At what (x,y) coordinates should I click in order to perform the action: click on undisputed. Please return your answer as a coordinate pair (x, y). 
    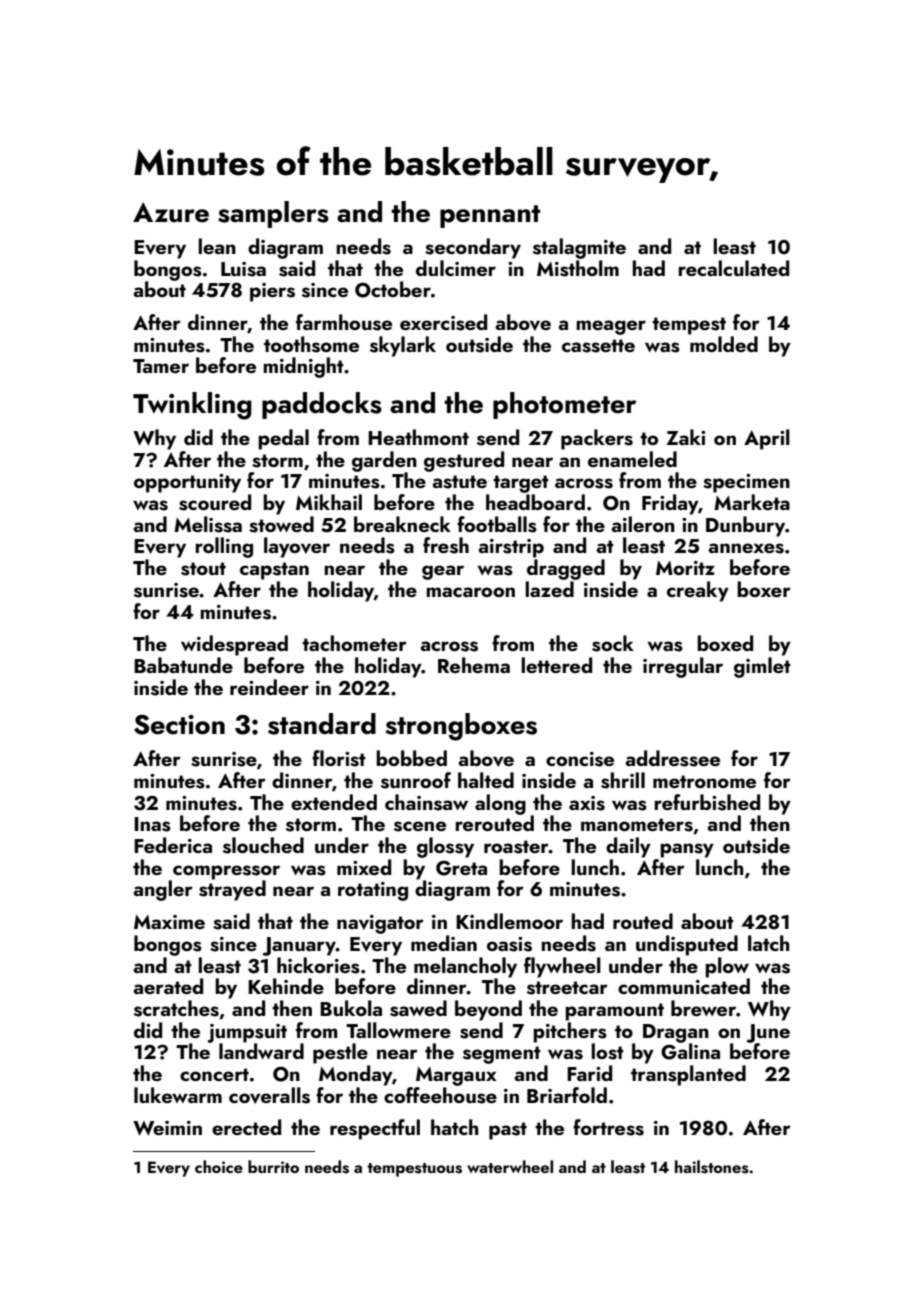
    Looking at the image, I should click on (687, 945).
